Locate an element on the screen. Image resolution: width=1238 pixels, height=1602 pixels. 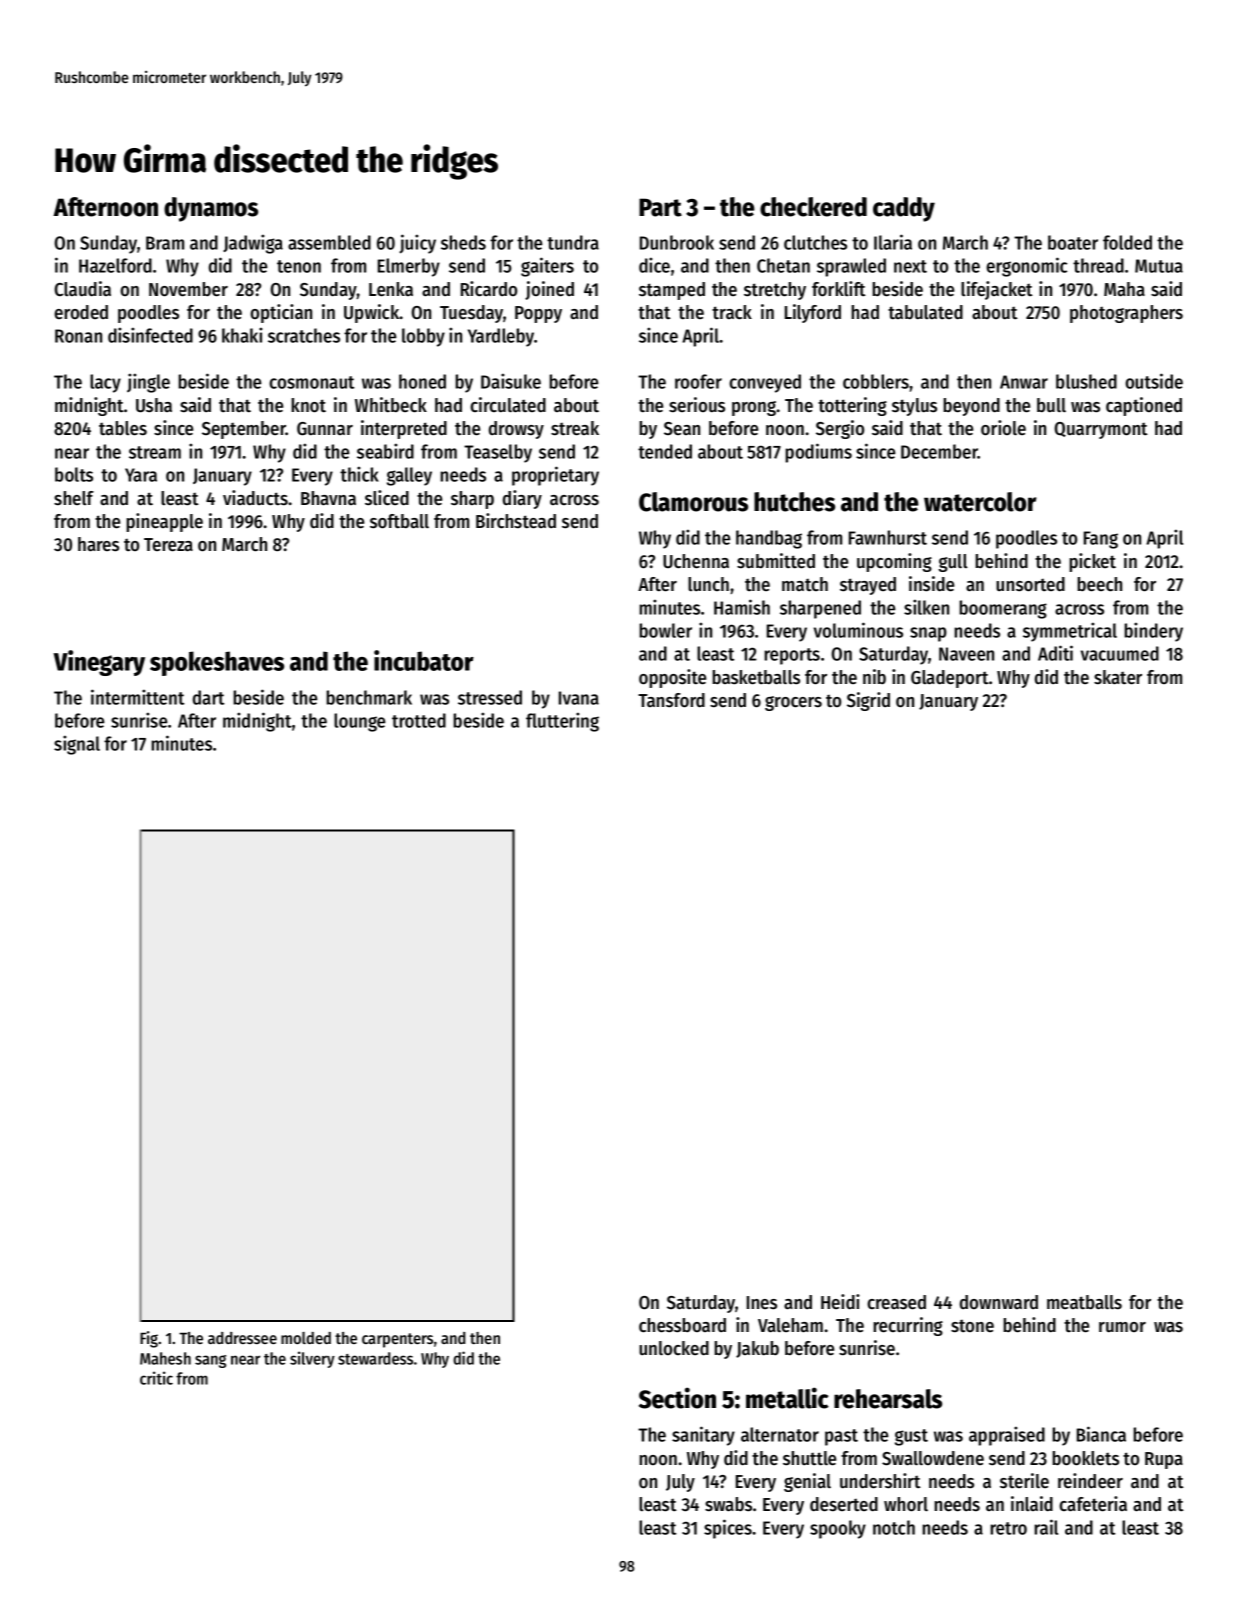
captioned is located at coordinates (1144, 406).
